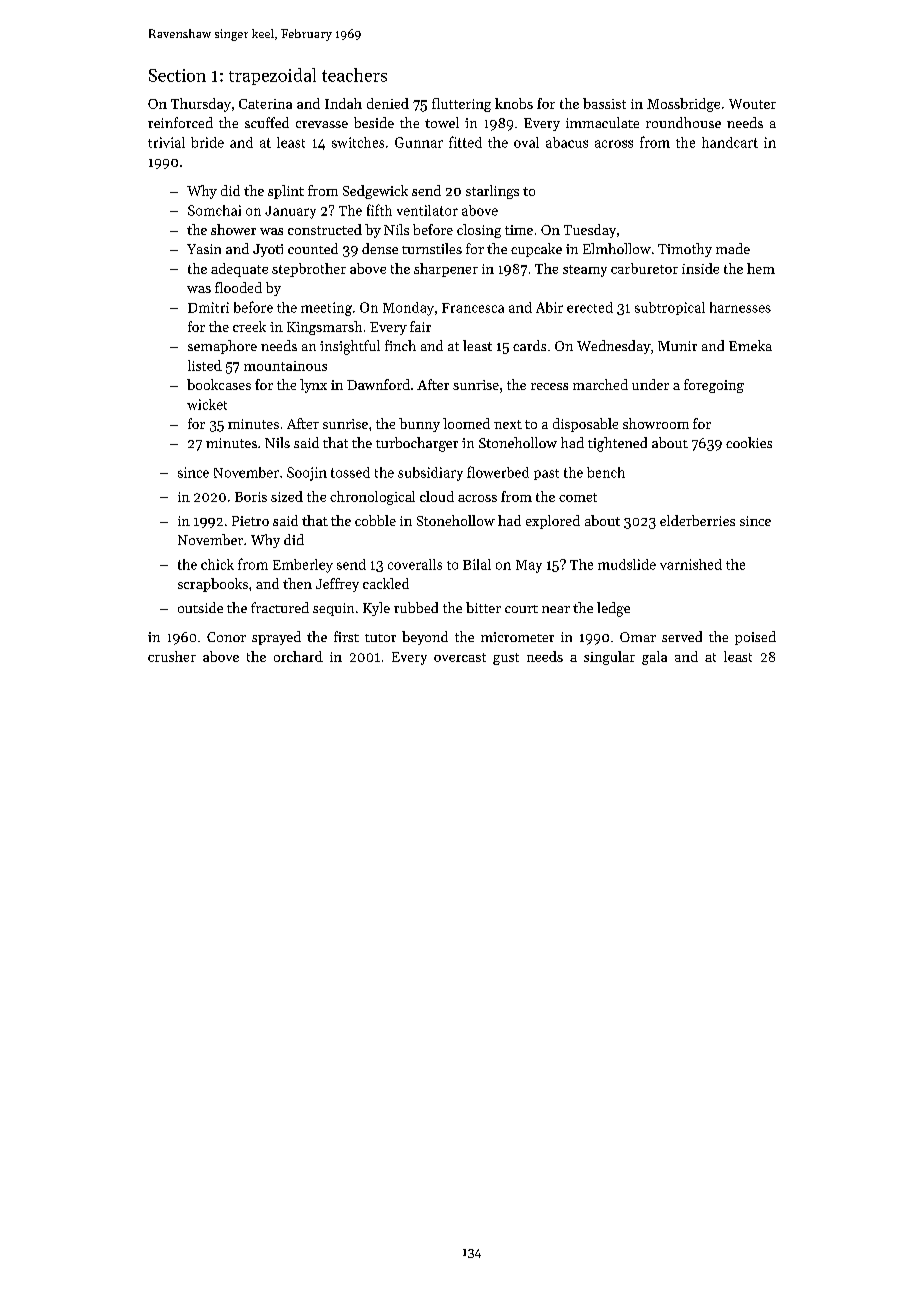  Describe the element at coordinates (604, 103) in the screenshot. I see `bassist` at that location.
